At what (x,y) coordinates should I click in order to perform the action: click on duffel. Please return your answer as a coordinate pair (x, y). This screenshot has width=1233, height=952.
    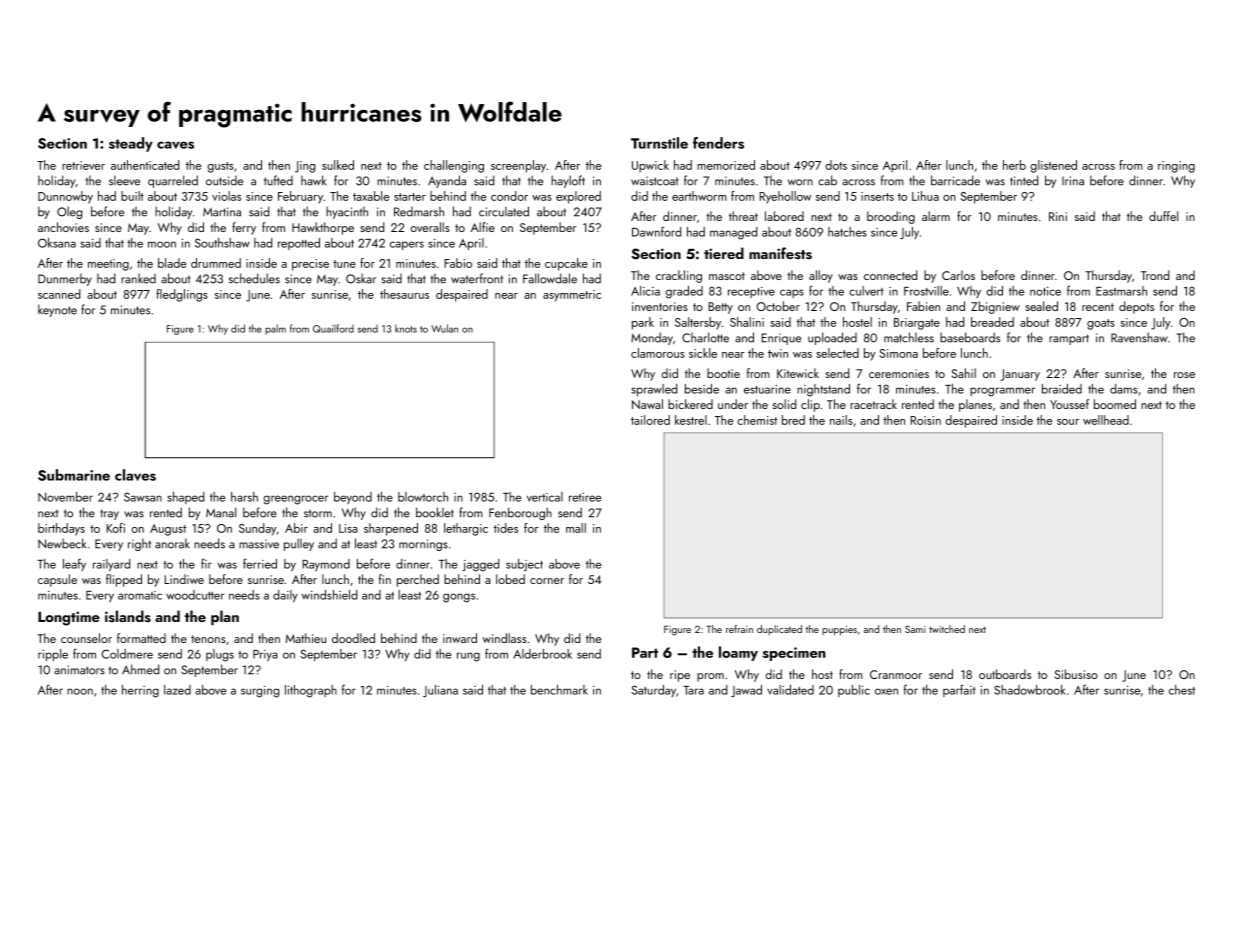
    Looking at the image, I should click on (1163, 216).
